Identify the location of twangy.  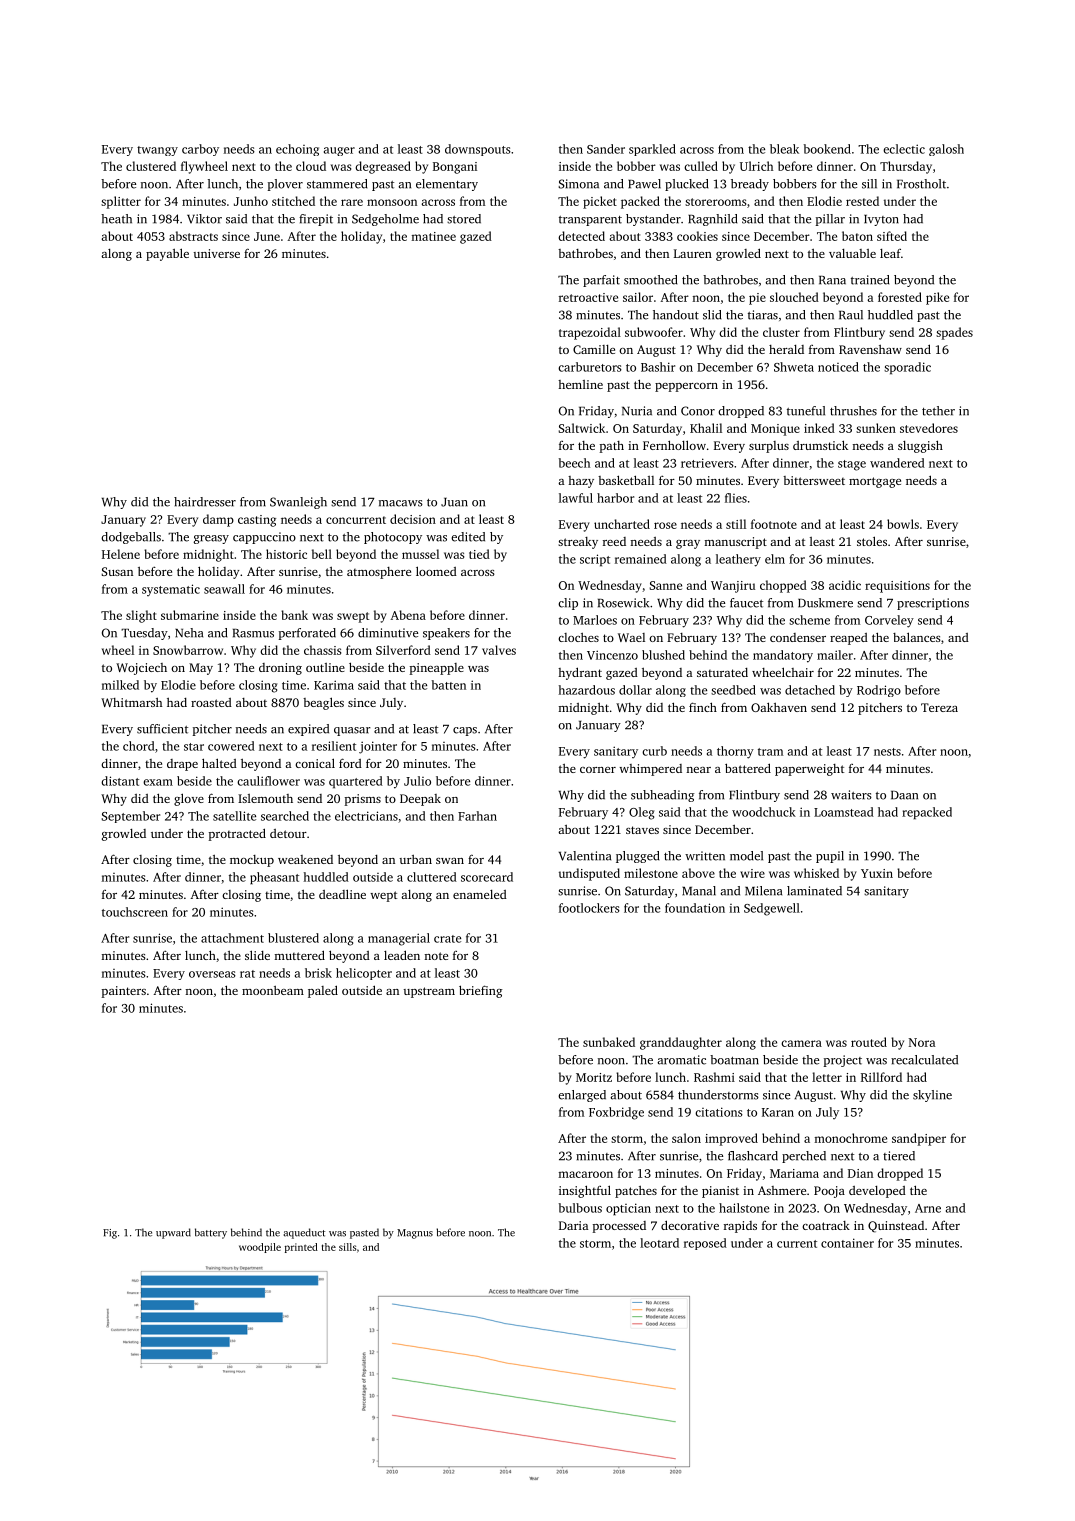
(157, 151).
